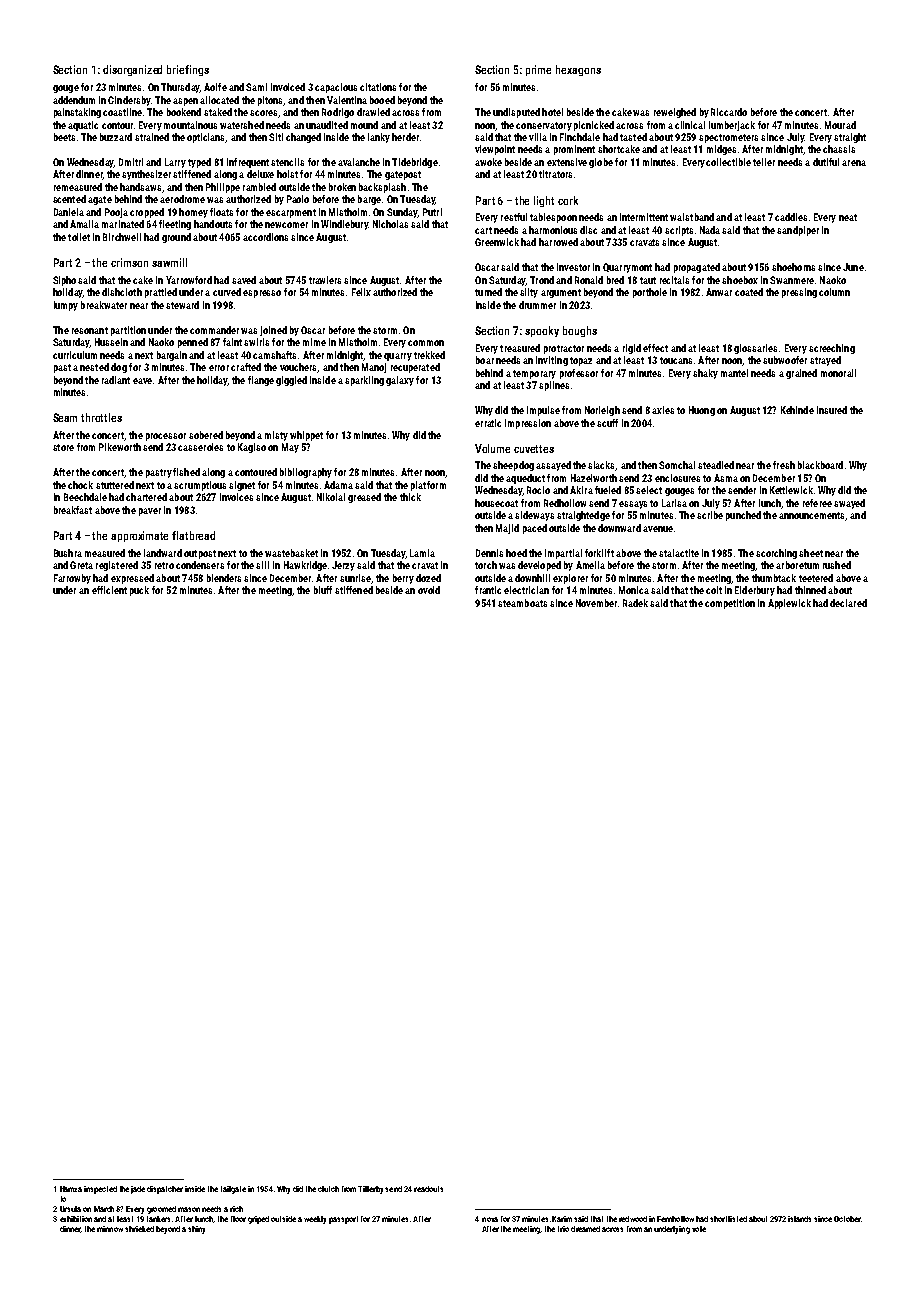 Image resolution: width=924 pixels, height=1308 pixels. What do you see at coordinates (847, 1219) in the image?
I see `October` at bounding box center [847, 1219].
